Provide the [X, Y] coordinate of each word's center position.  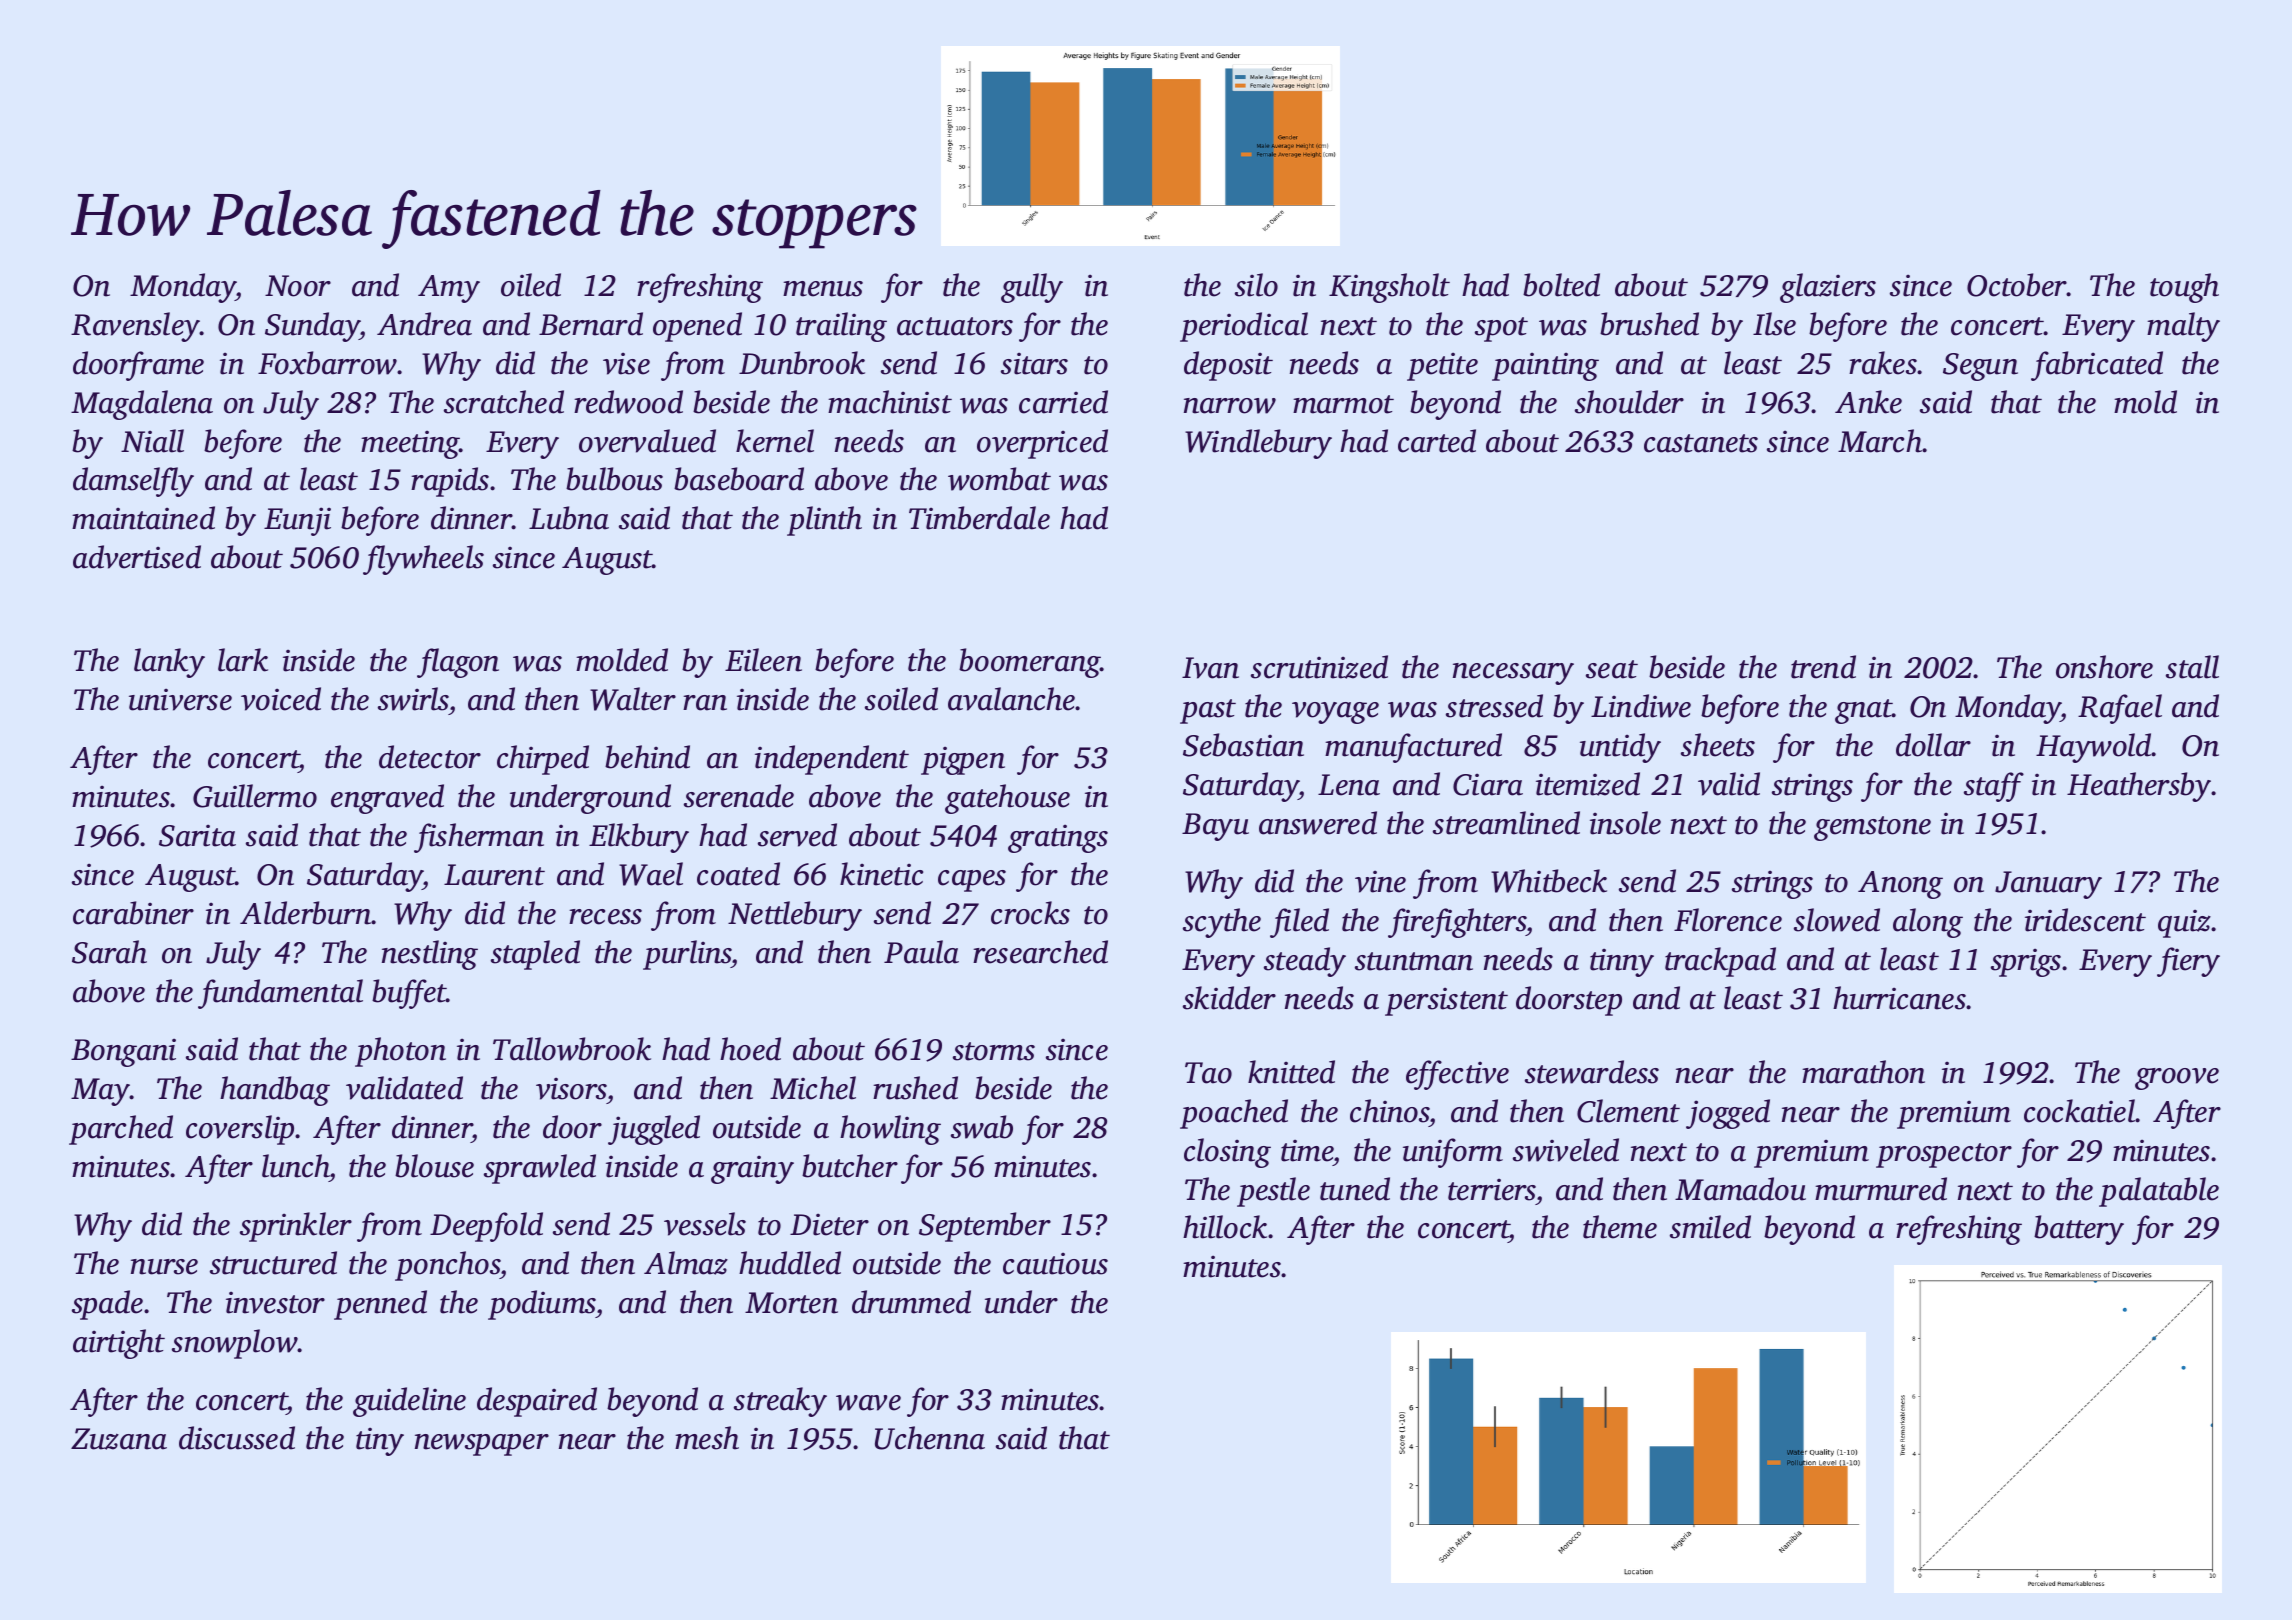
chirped [543, 760]
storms [994, 1051]
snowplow [235, 1344]
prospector [1944, 1155]
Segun [1980, 367]
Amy [449, 289]
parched [121, 1130]
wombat [999, 479]
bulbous [614, 479]
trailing [841, 327]
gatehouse [1007, 799]
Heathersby [2139, 787]
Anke [1868, 402]
